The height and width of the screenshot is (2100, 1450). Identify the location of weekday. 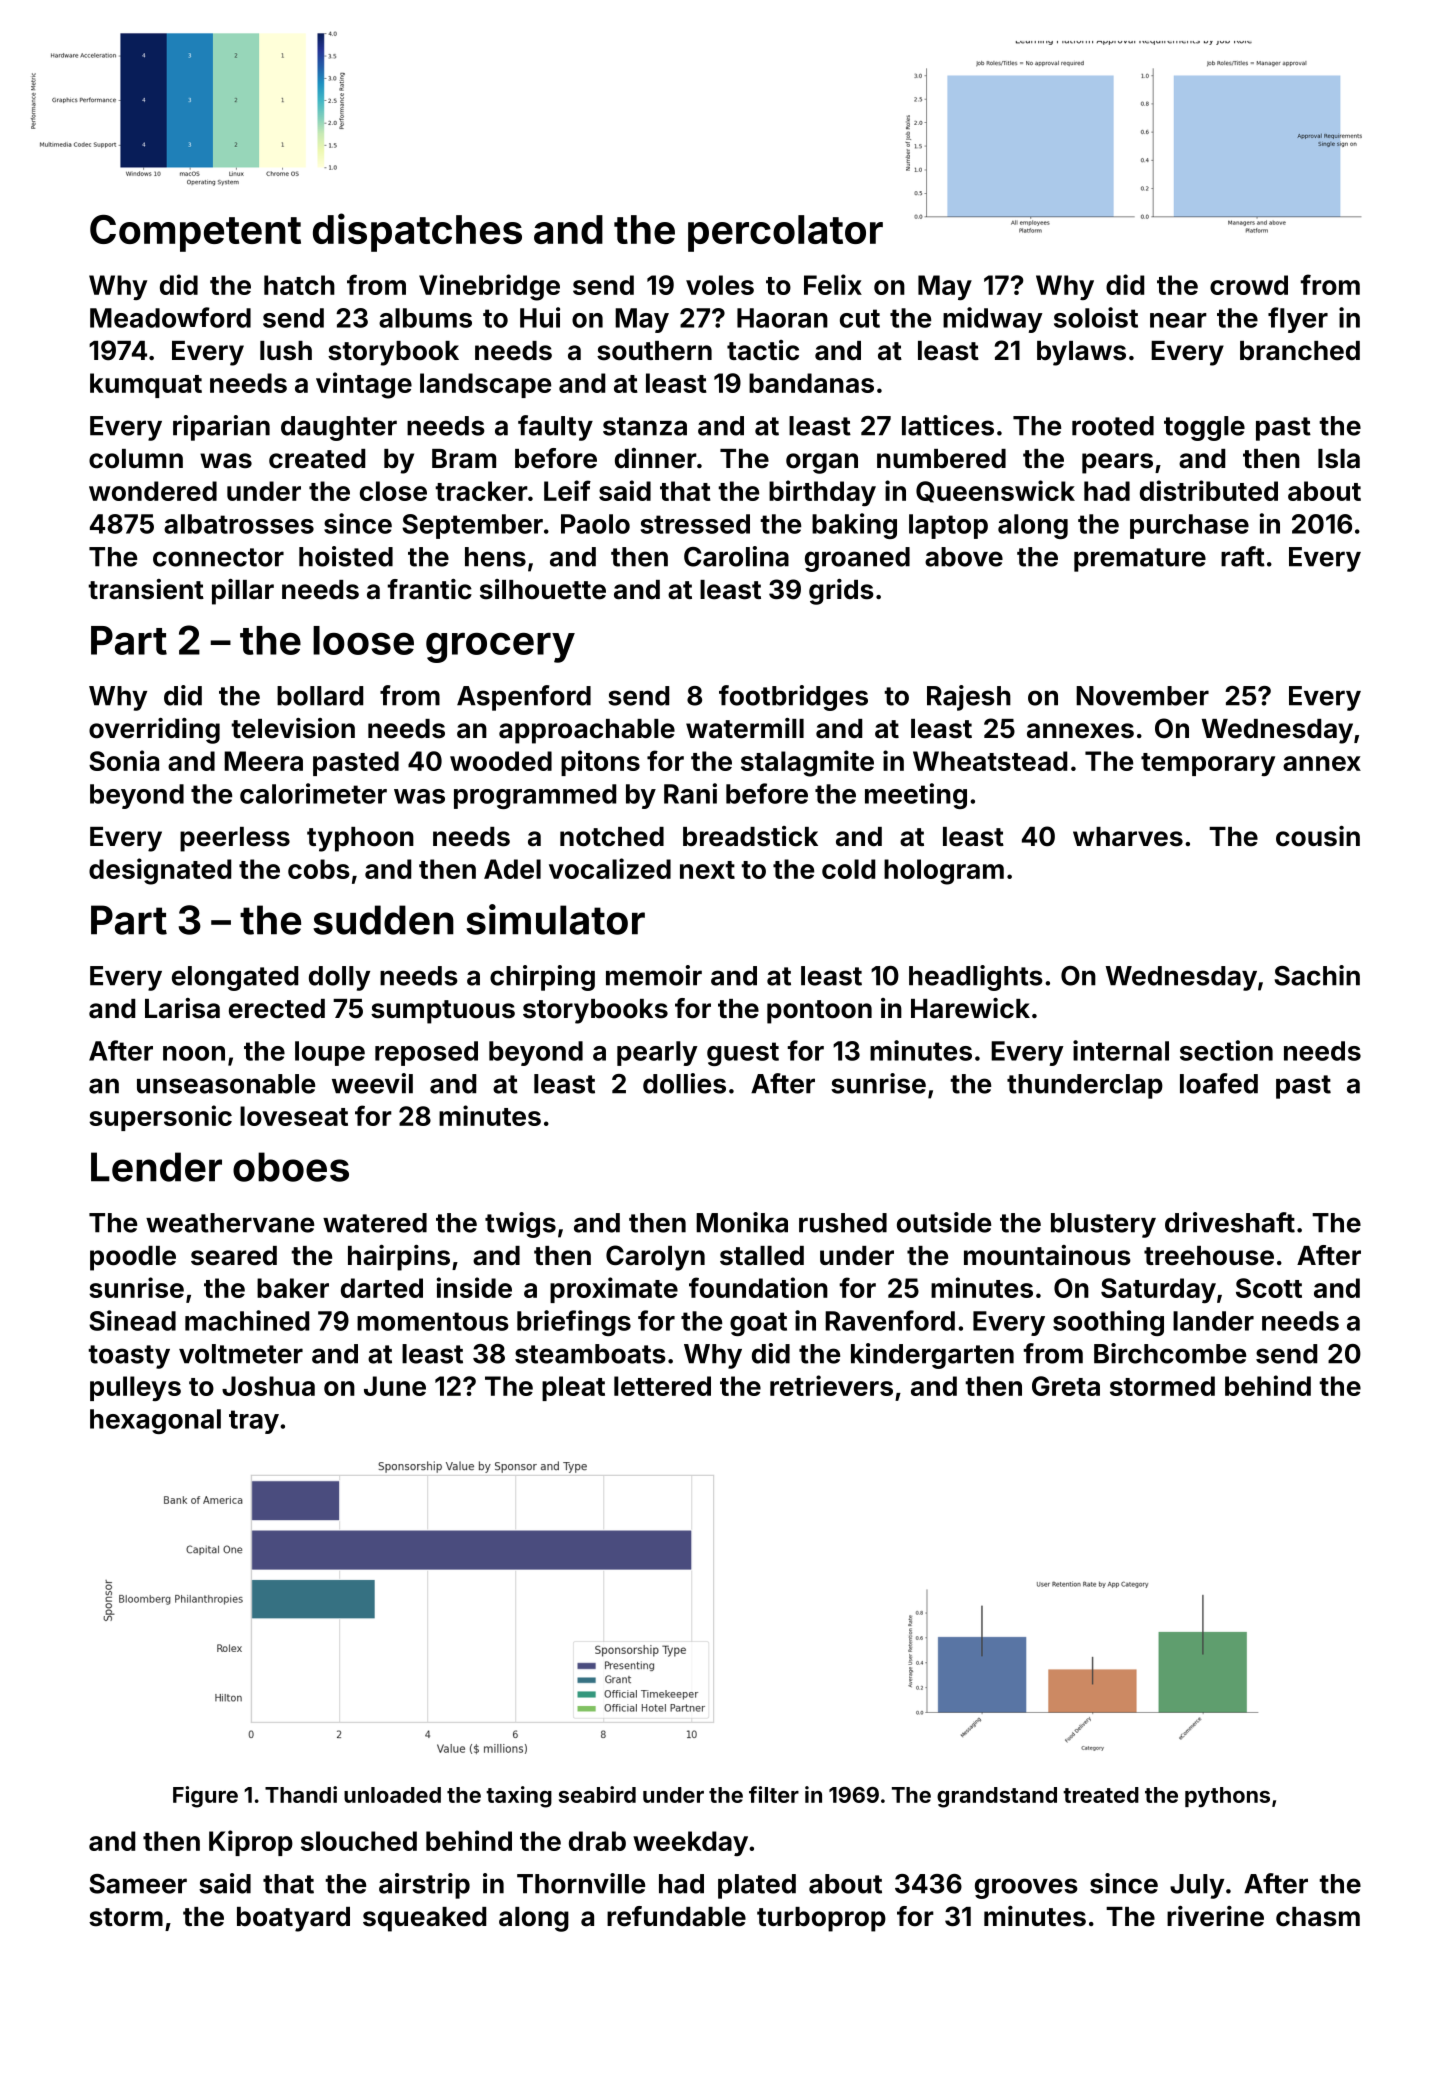
(690, 1843).
